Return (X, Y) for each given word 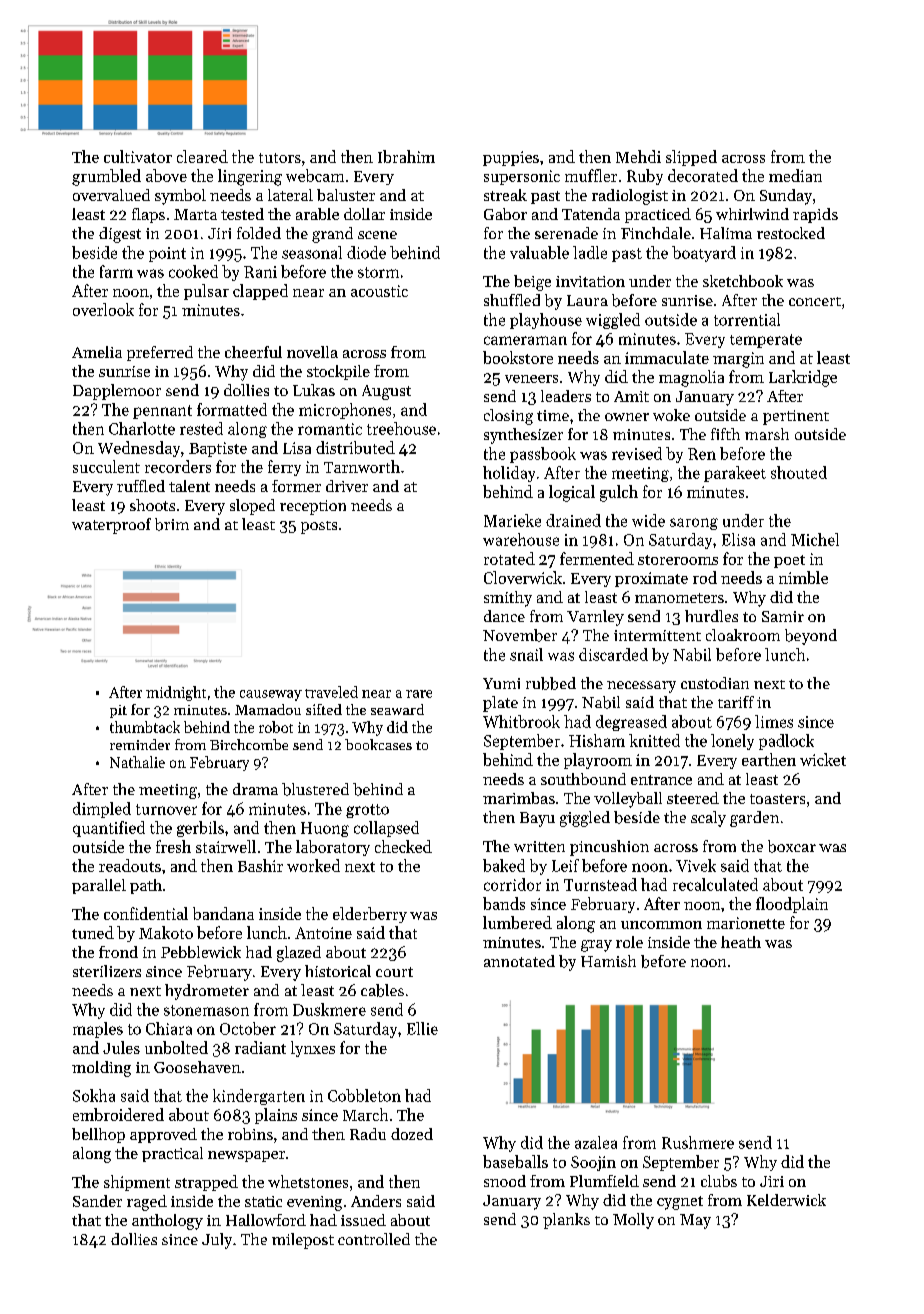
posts (319, 527)
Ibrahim (406, 156)
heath (741, 942)
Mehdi (638, 156)
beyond (811, 637)
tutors (280, 158)
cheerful (253, 352)
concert (815, 301)
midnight (176, 693)
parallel (99, 886)
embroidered (118, 1114)
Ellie (422, 1028)
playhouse (546, 321)
